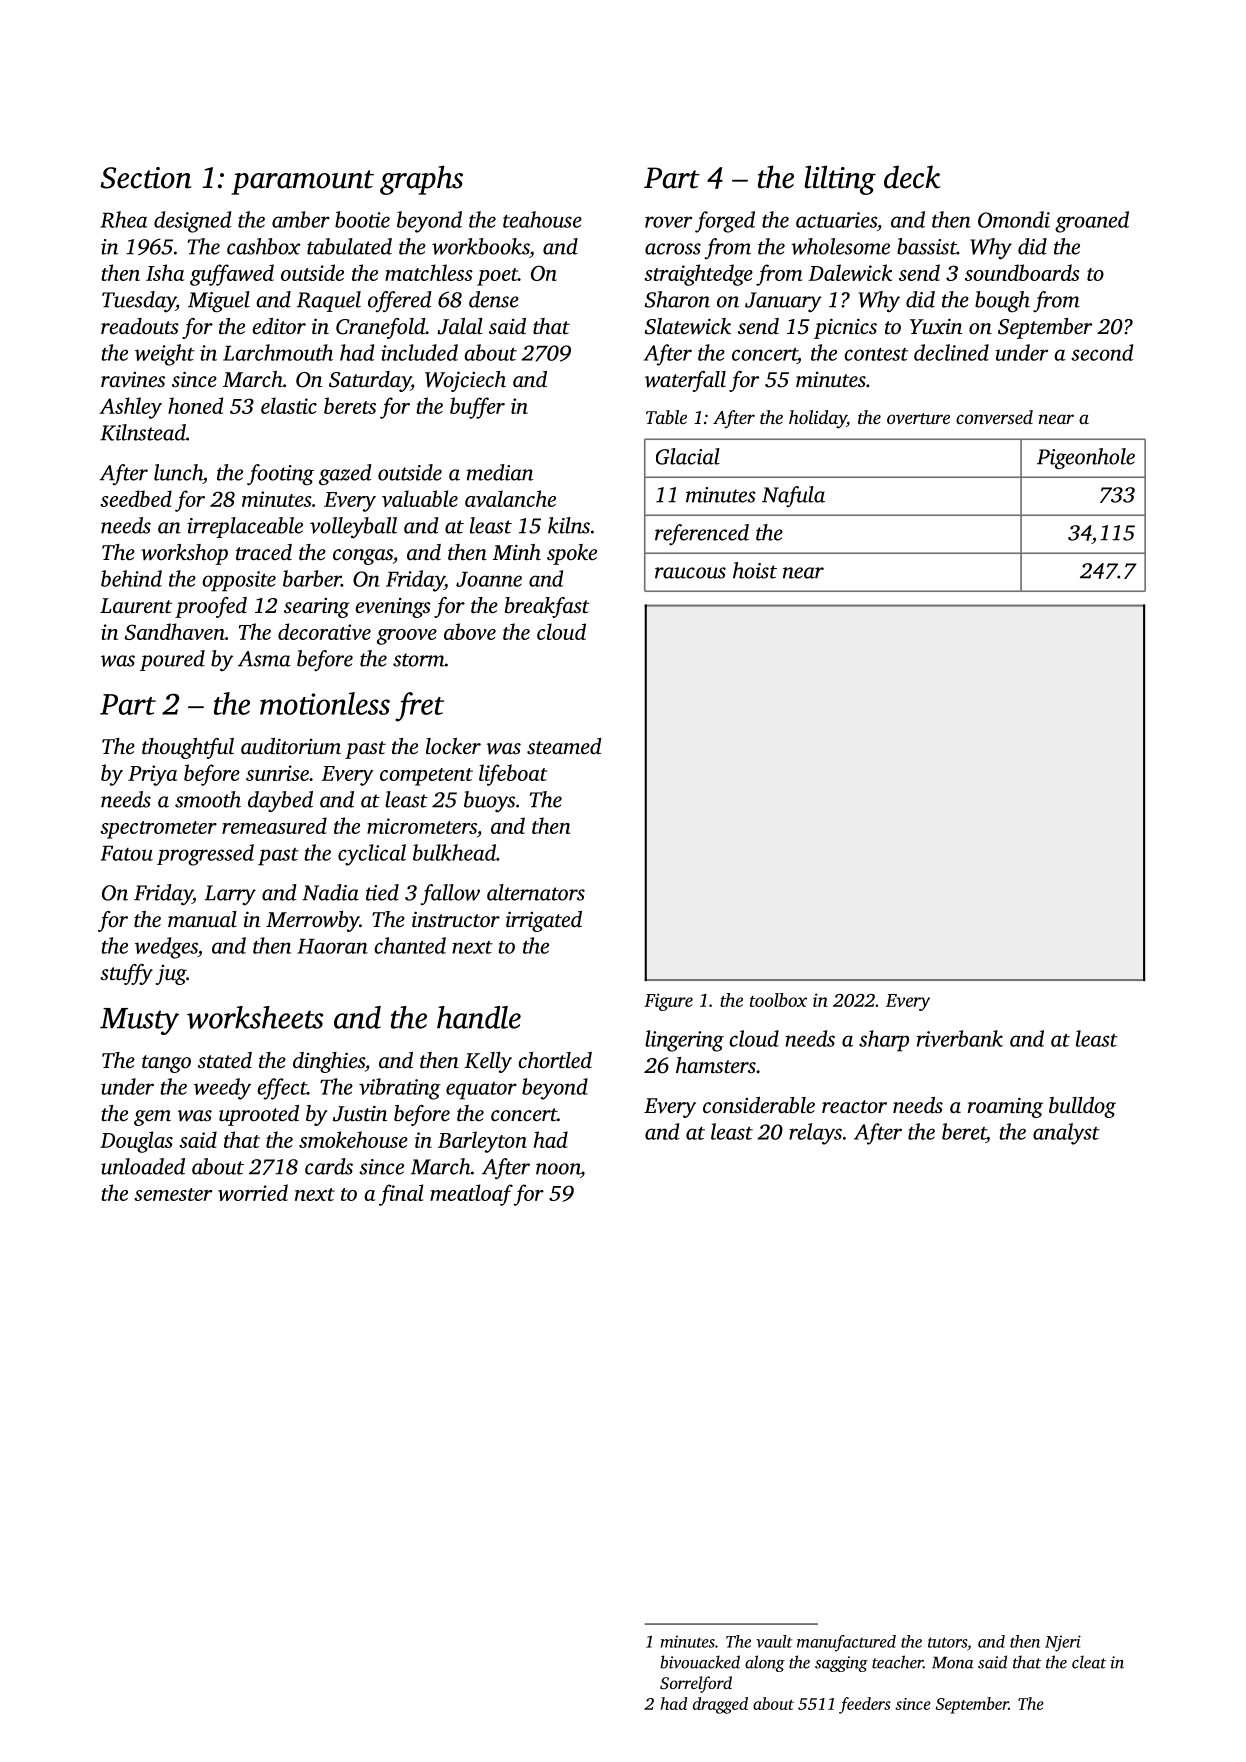 This image has width=1246, height=1762. Describe the element at coordinates (324, 631) in the image. I see `decorative` at that location.
